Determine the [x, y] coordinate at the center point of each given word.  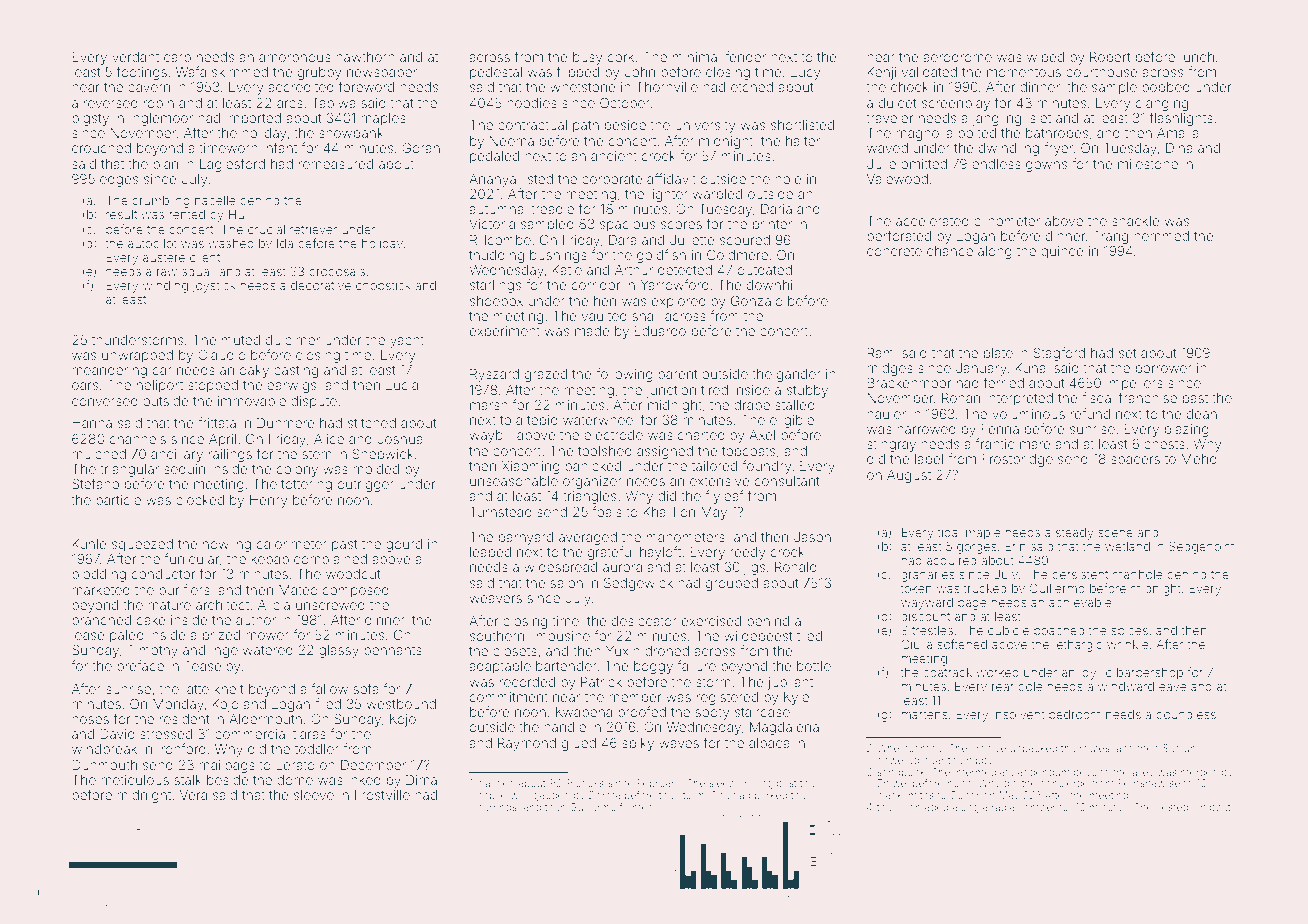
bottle [814, 666]
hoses [90, 719]
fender [745, 56]
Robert [1110, 57]
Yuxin [623, 651]
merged [1199, 773]
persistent [1080, 575]
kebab [270, 559]
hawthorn [365, 57]
